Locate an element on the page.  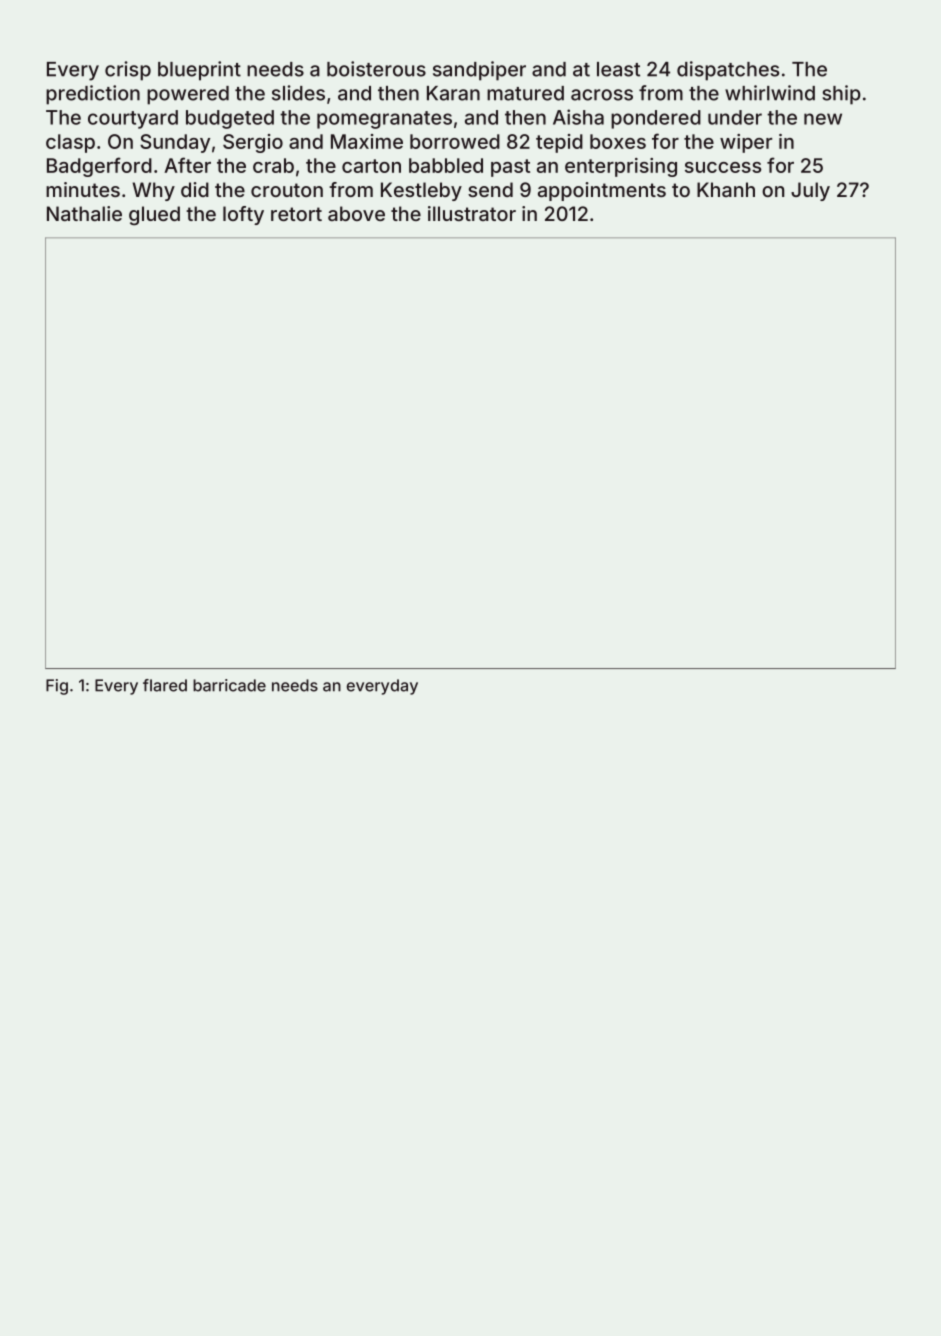
dispatches is located at coordinates (728, 71).
